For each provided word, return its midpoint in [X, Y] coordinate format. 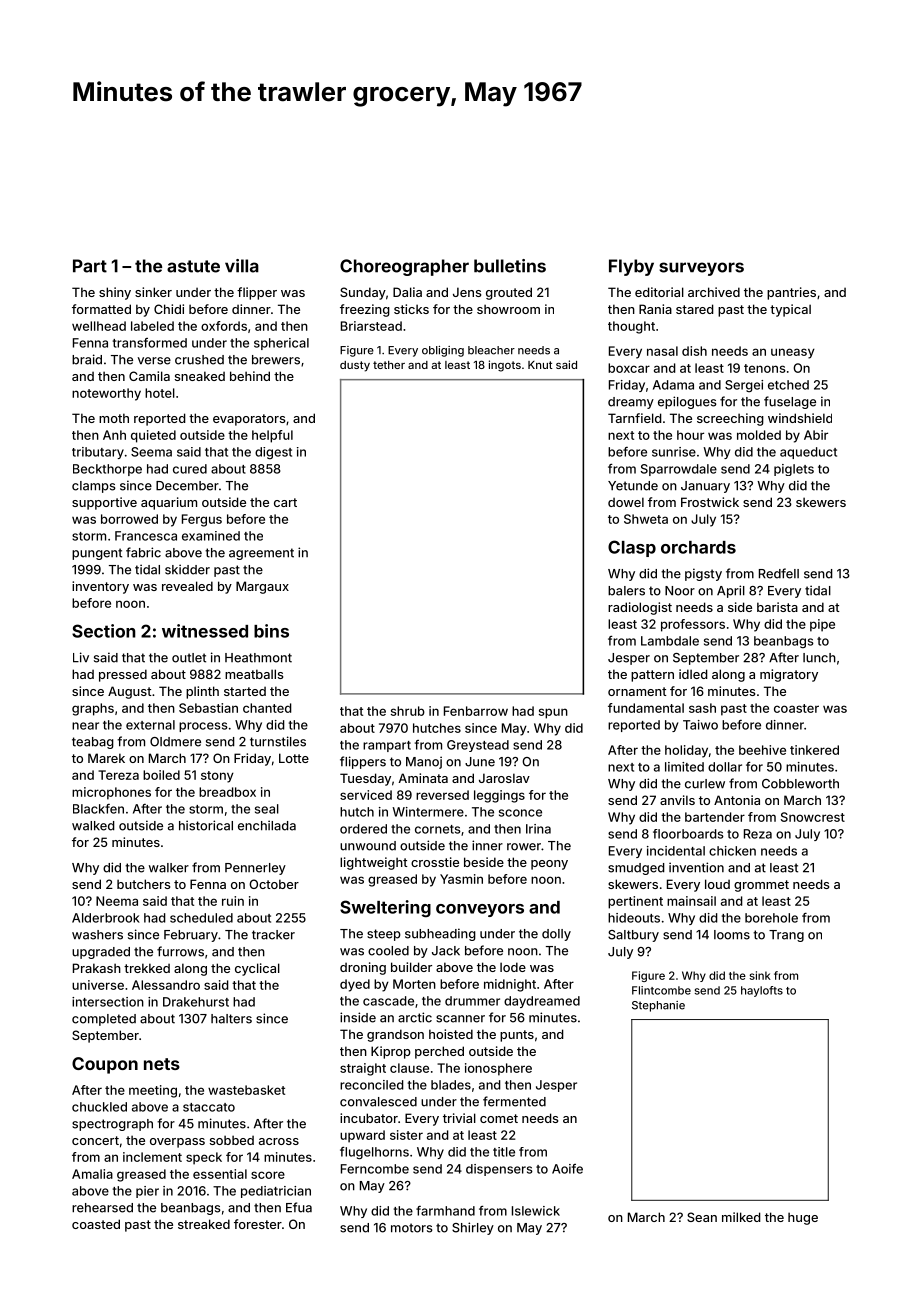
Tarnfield [635, 418]
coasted [96, 1224]
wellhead [99, 326]
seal [267, 809]
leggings [499, 796]
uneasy [793, 353]
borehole [771, 918]
